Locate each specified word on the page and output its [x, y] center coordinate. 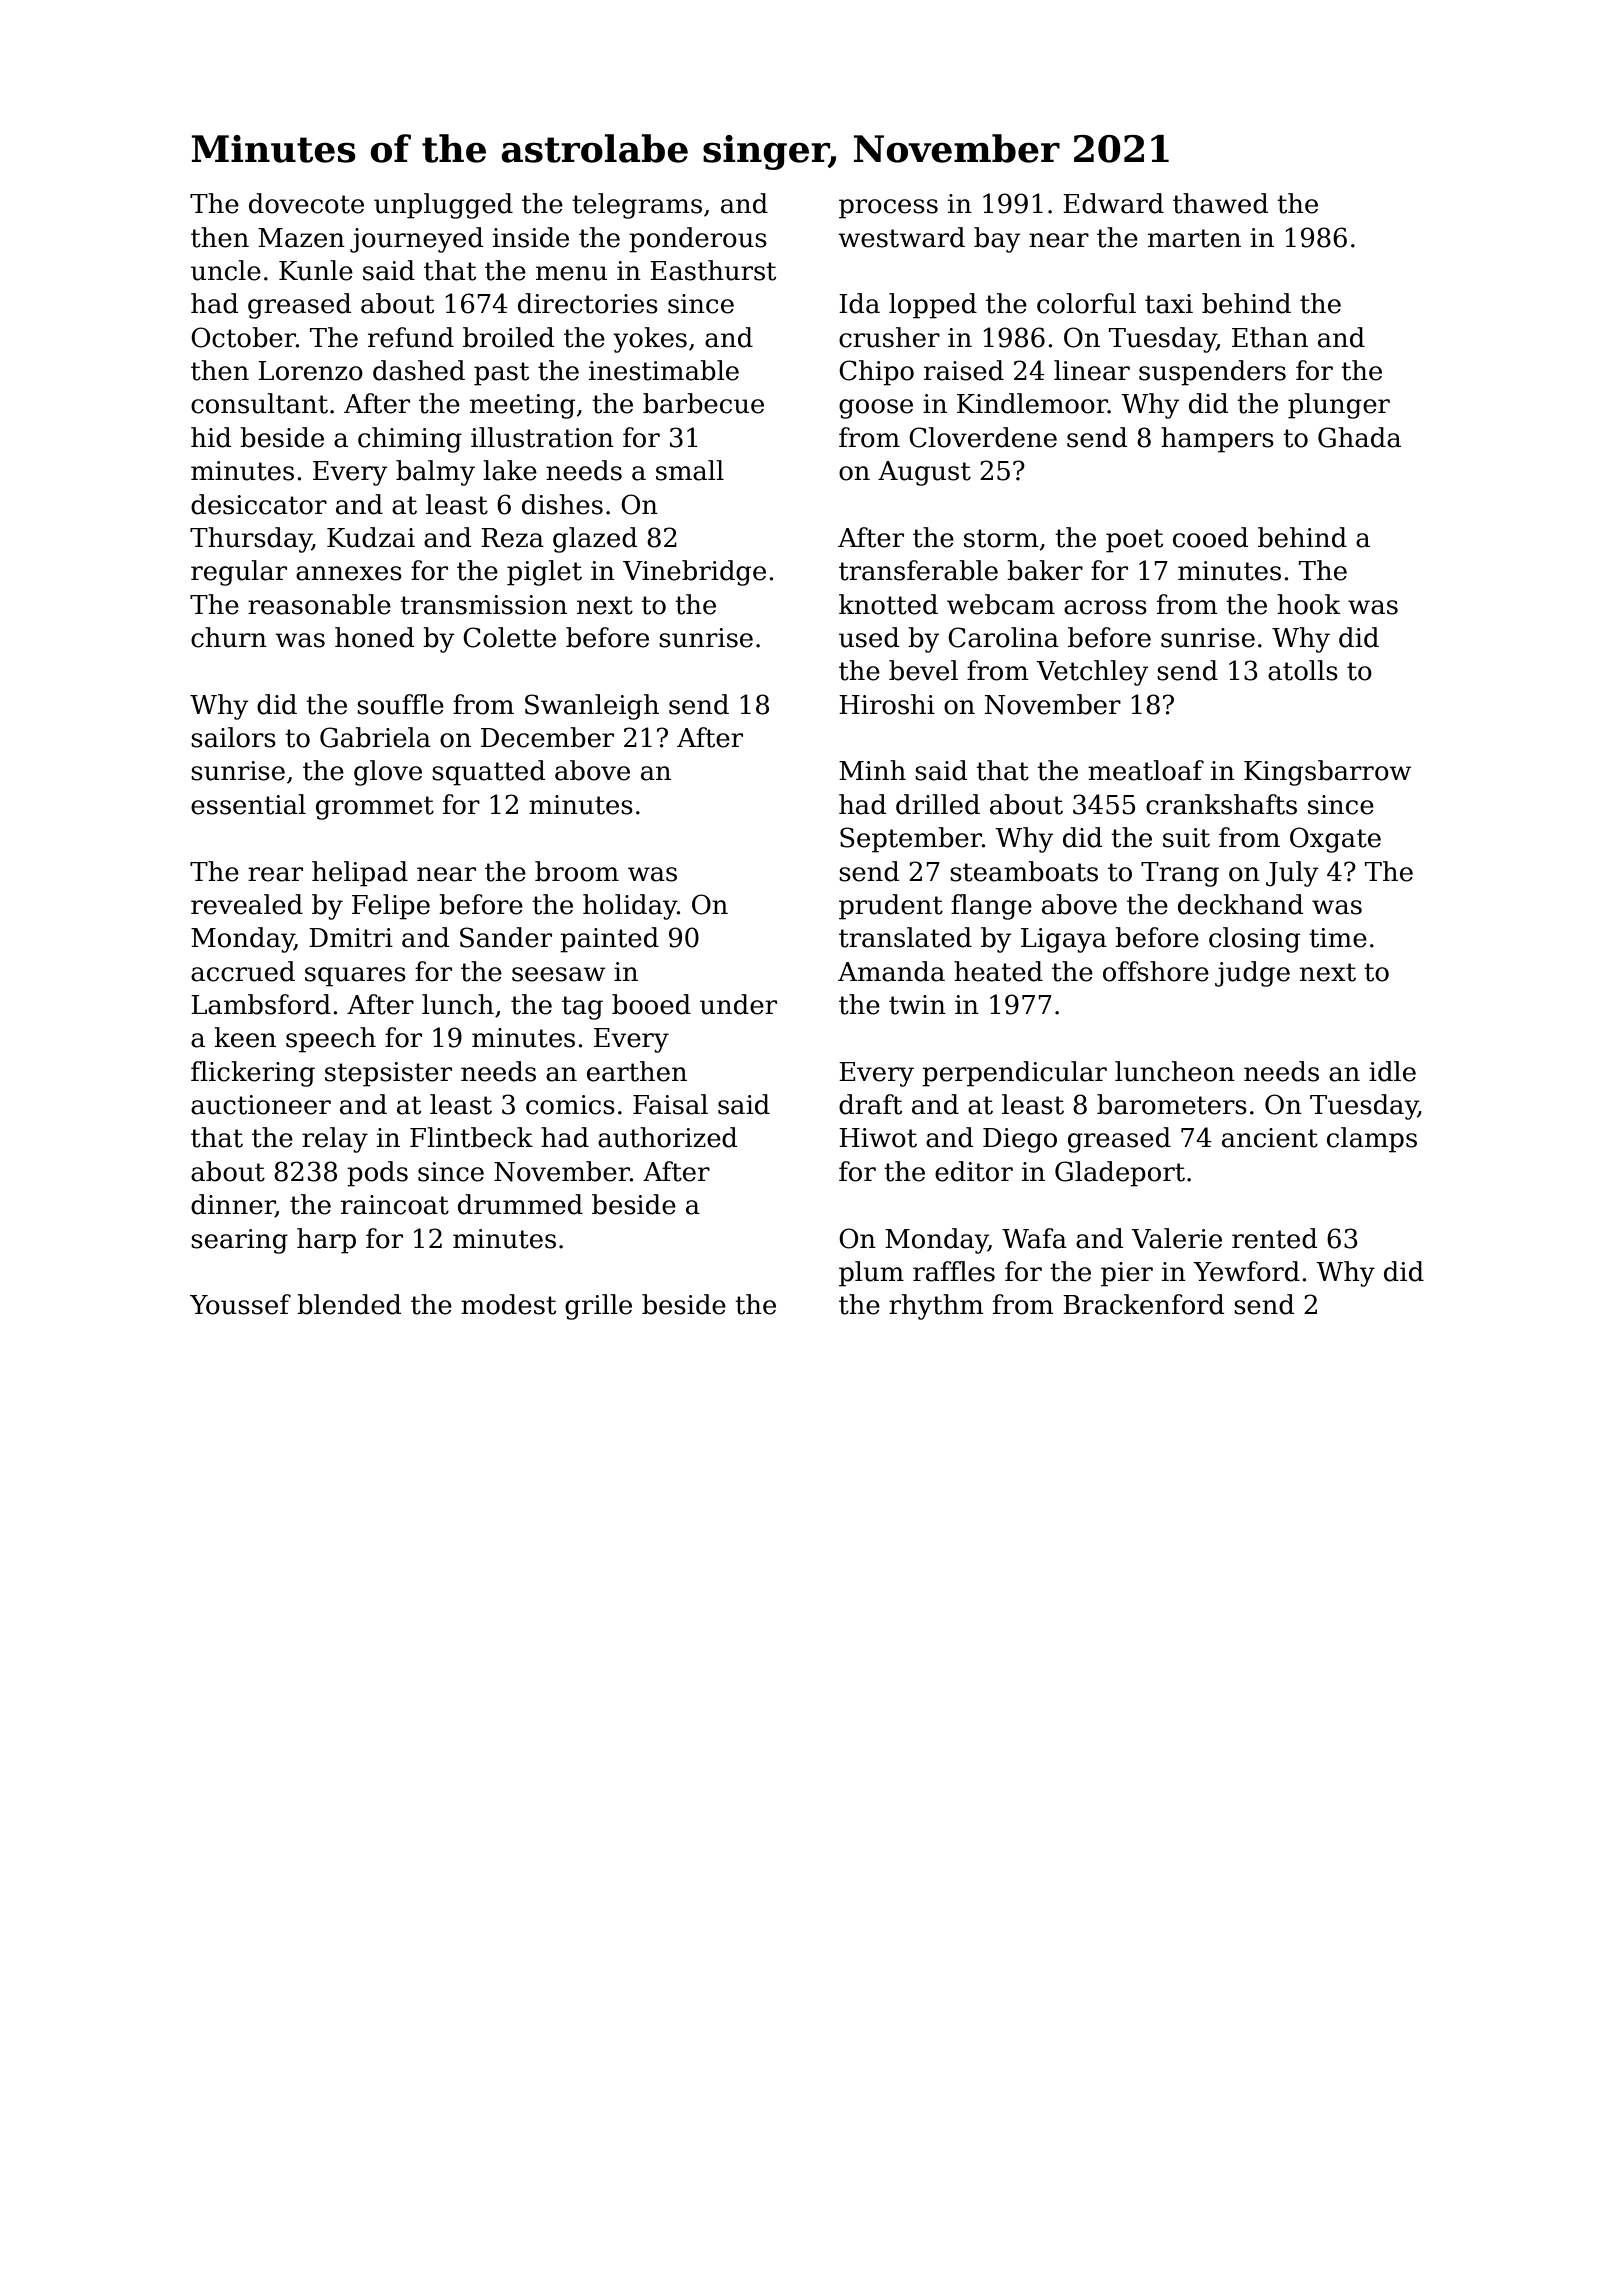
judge [1252, 974]
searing [239, 1241]
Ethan [1270, 337]
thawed [1220, 203]
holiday [630, 907]
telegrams [637, 206]
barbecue [703, 403]
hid [211, 437]
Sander [506, 937]
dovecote [306, 203]
